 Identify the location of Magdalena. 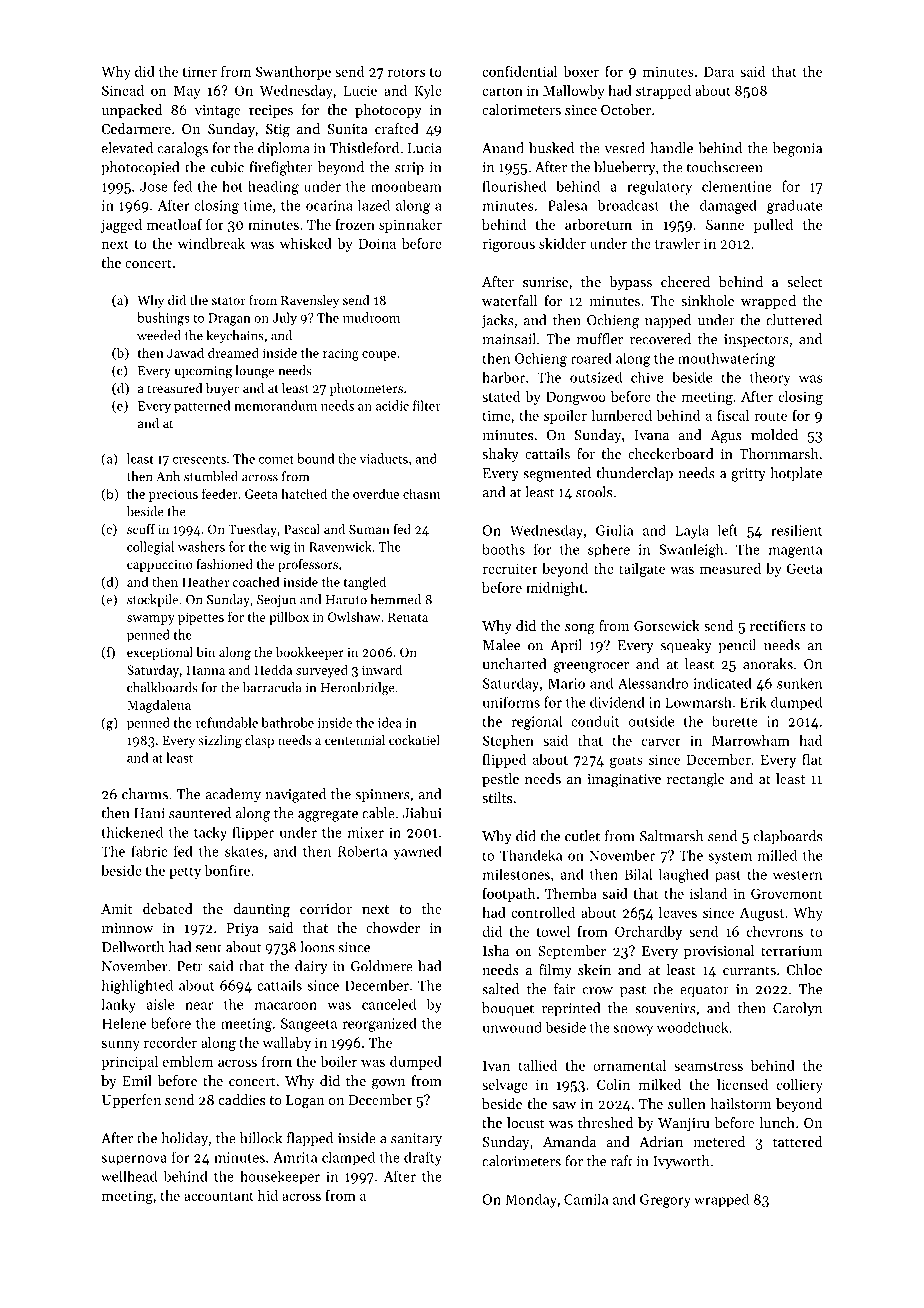
(159, 706).
